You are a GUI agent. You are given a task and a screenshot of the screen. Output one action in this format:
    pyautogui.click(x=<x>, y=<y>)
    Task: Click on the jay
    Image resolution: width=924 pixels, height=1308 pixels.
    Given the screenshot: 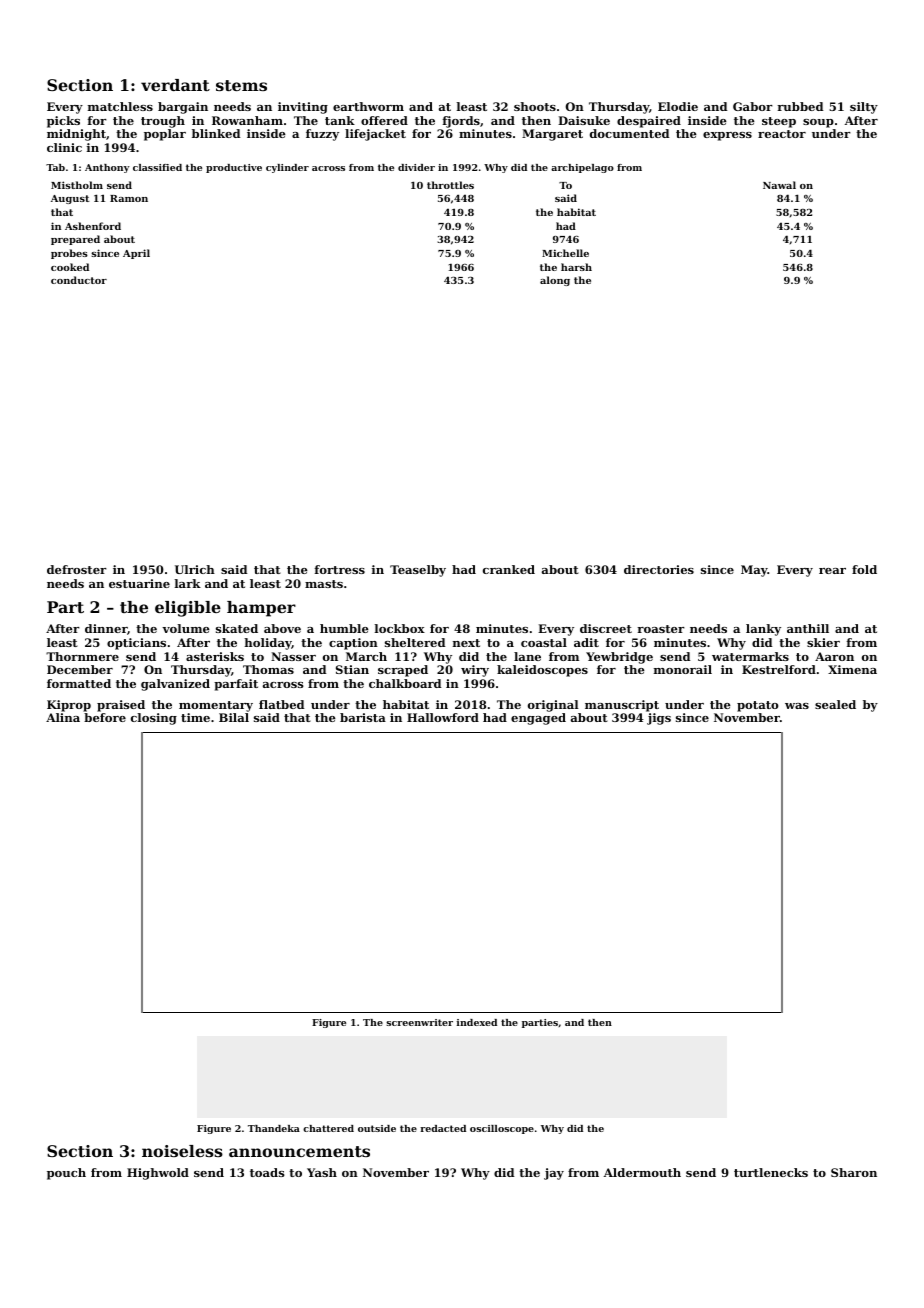 What is the action you would take?
    pyautogui.click(x=554, y=1174)
